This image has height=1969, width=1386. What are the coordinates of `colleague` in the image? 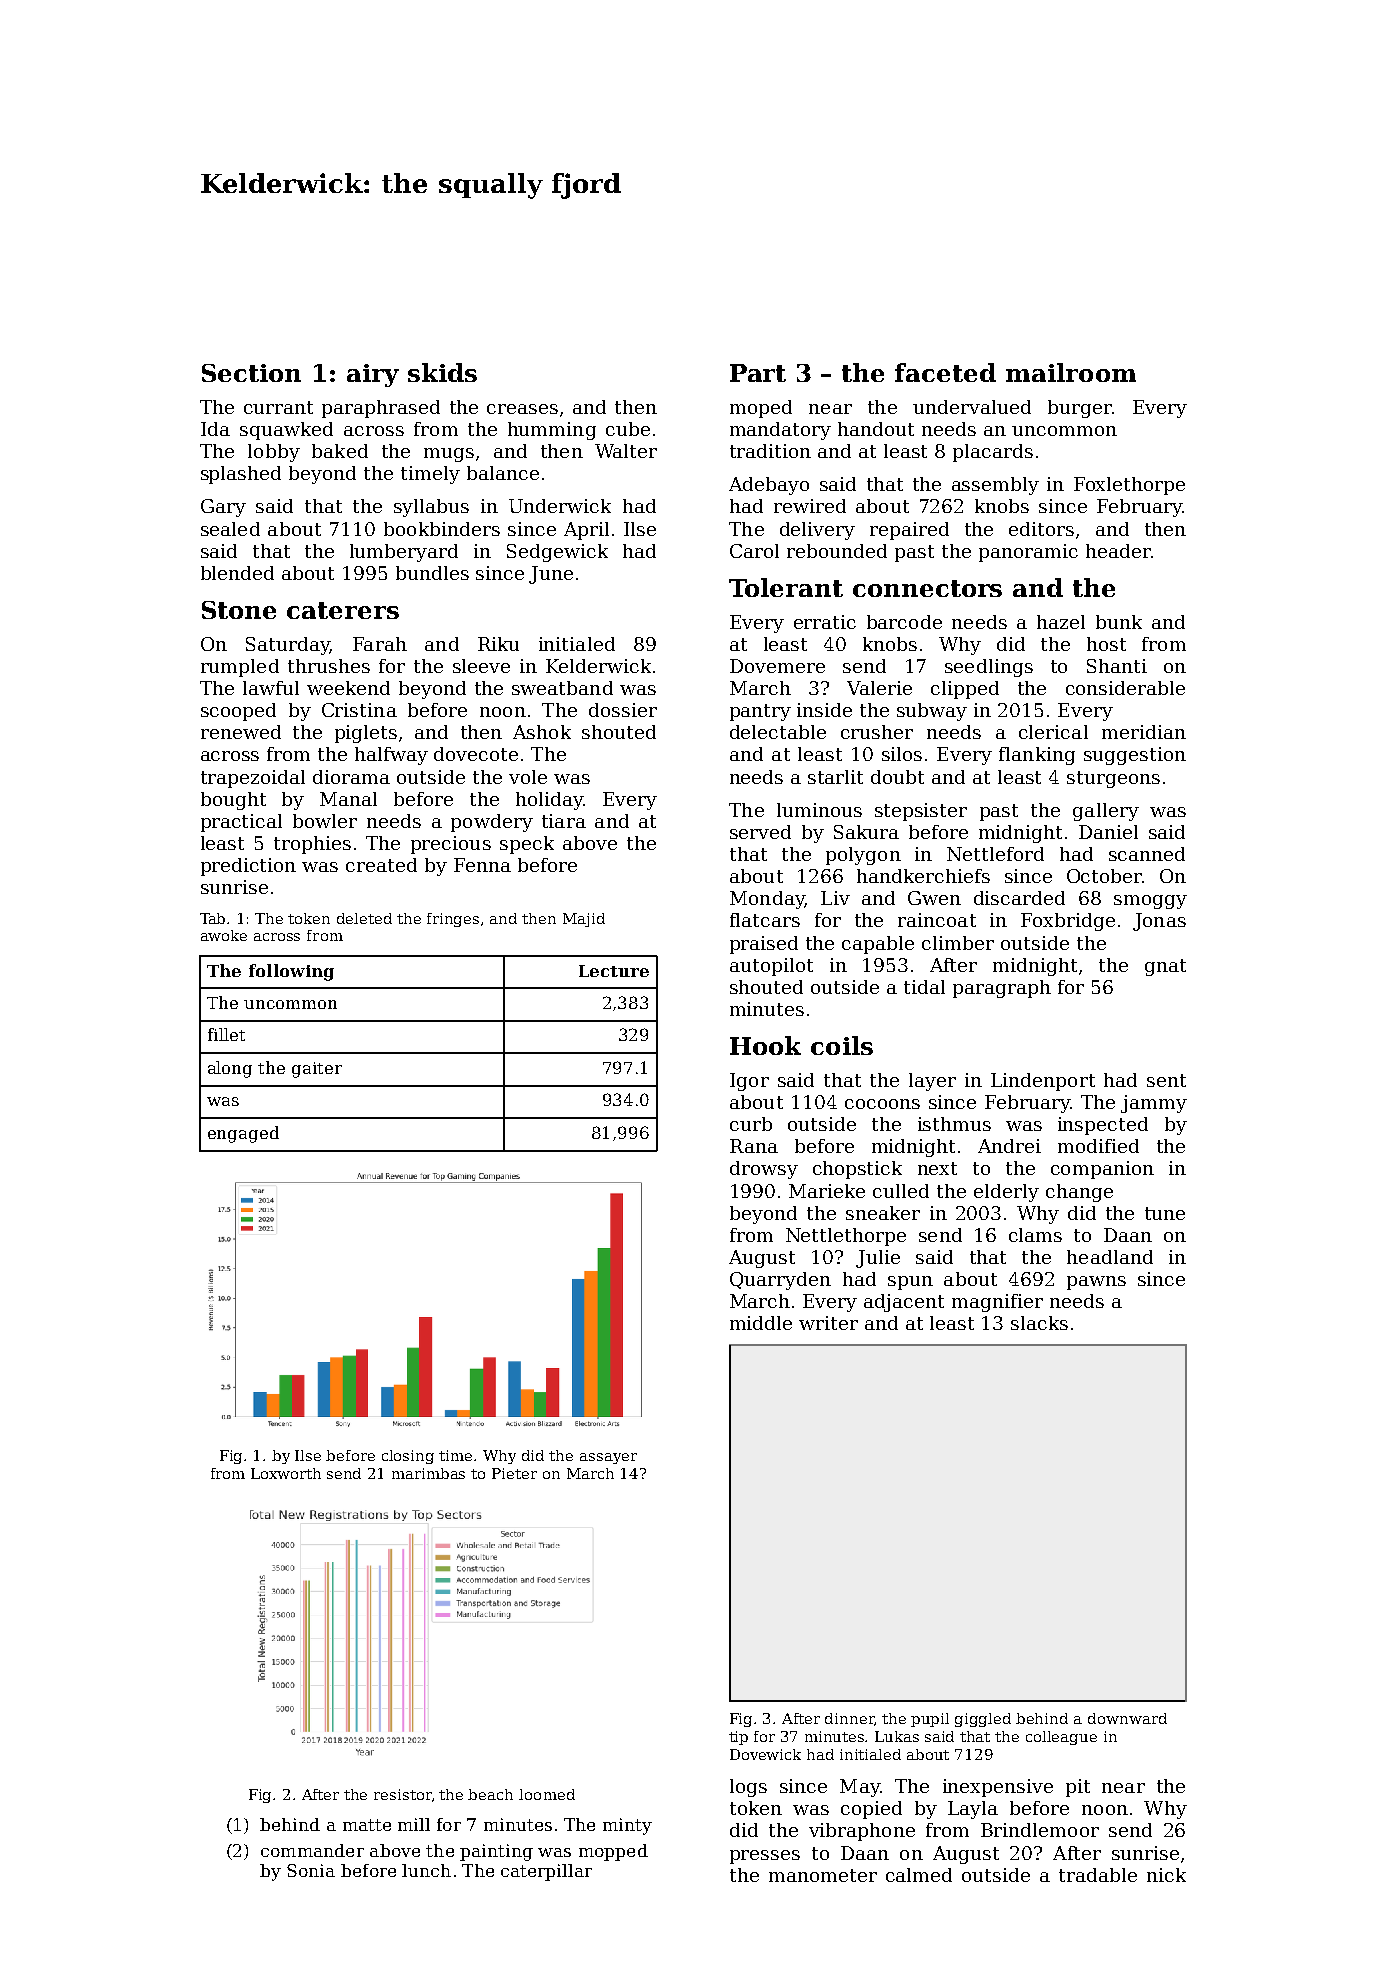 It's located at (1061, 1738).
